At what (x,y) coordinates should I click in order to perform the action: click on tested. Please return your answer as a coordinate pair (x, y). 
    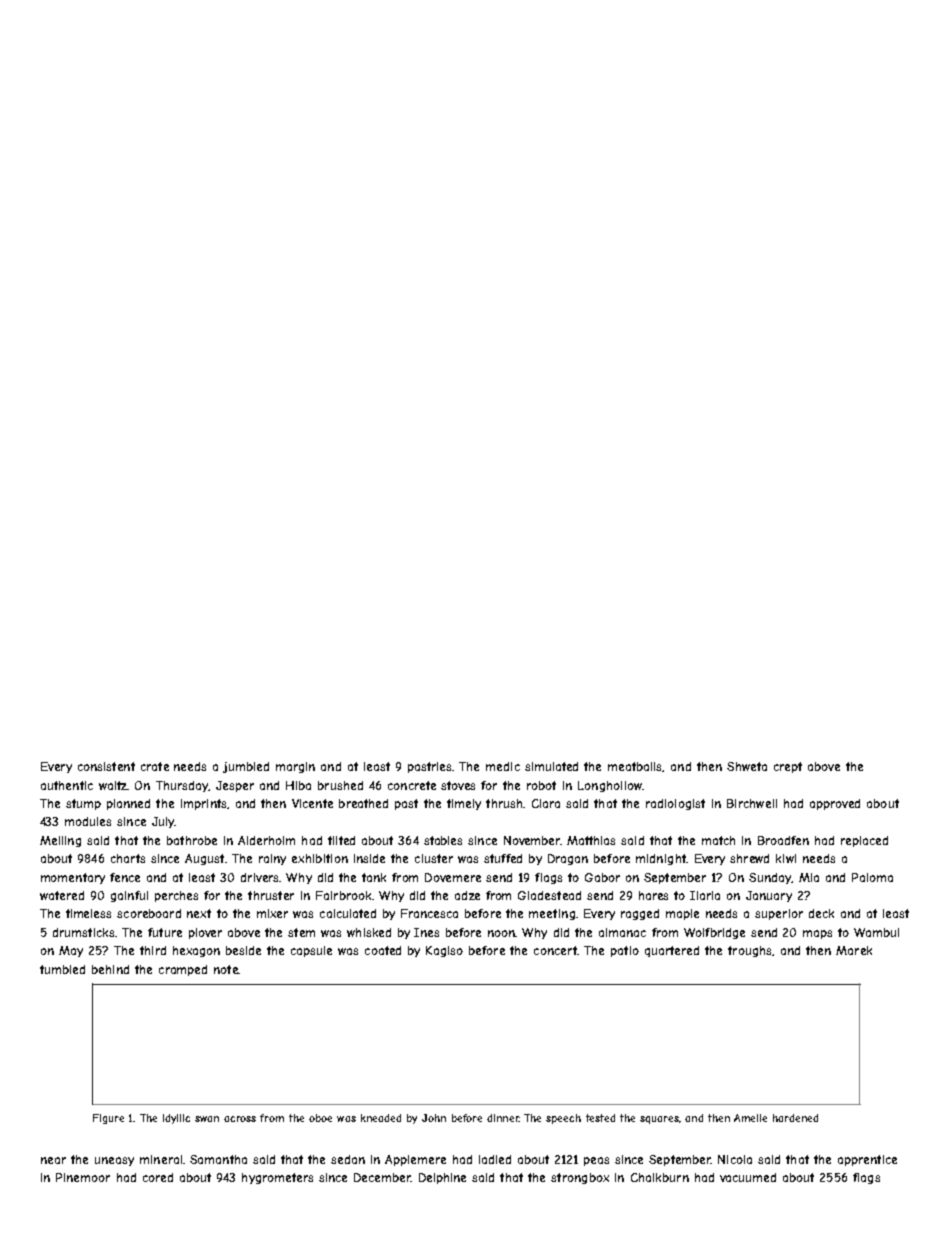
    Looking at the image, I should click on (600, 1118).
